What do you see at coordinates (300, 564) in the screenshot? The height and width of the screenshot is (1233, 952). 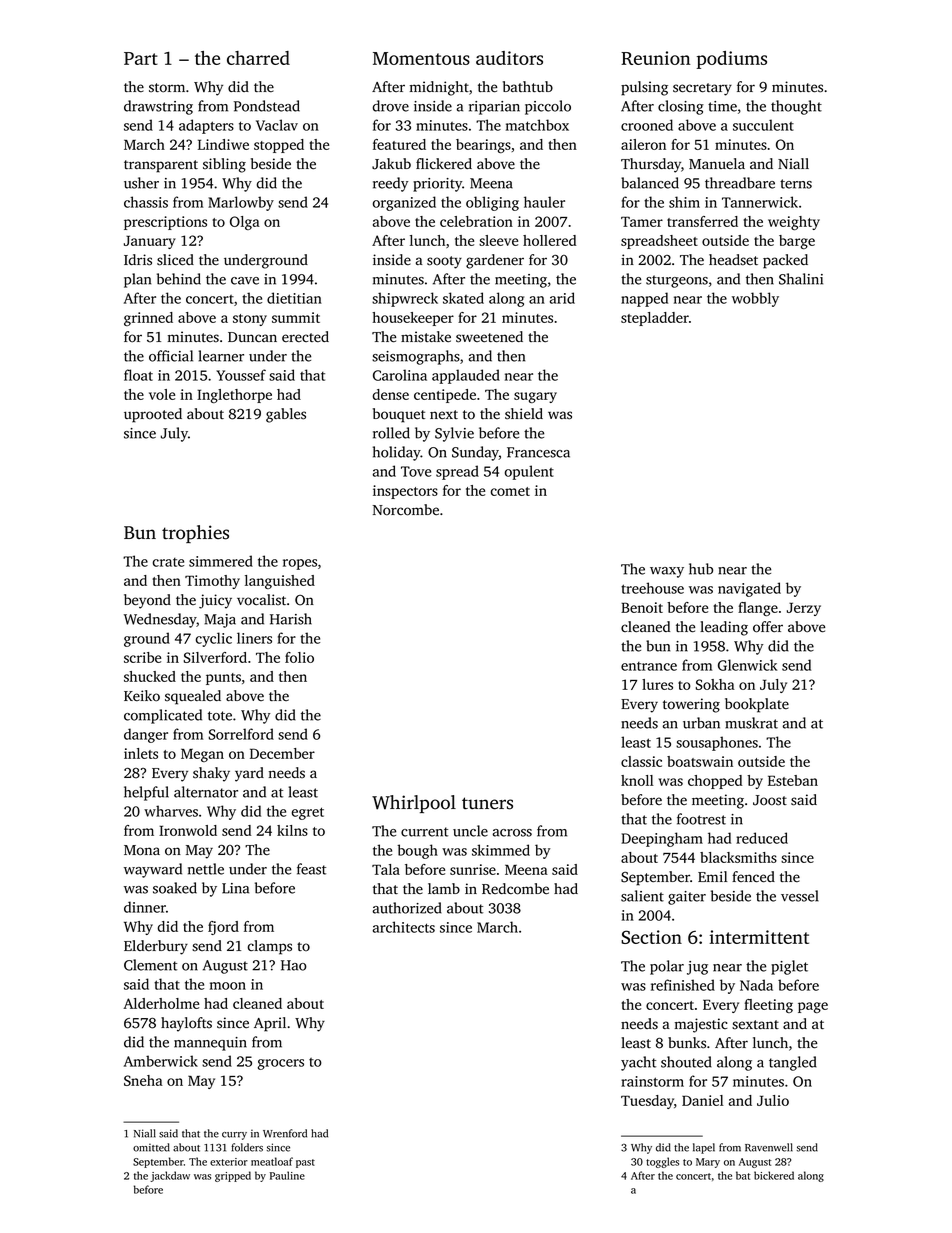 I see `ropes` at bounding box center [300, 564].
